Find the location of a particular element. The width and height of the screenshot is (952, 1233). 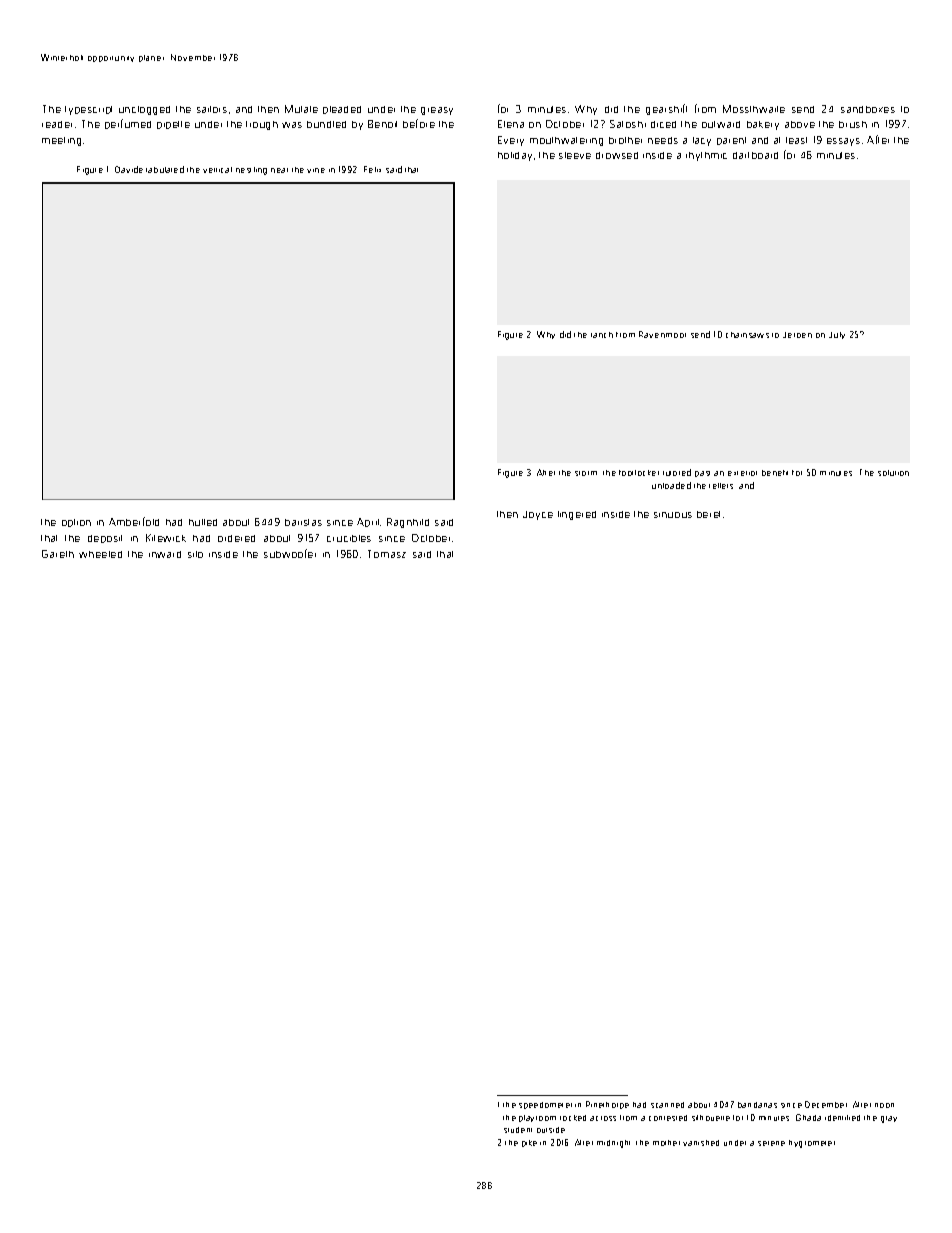

gearshift is located at coordinates (666, 109).
